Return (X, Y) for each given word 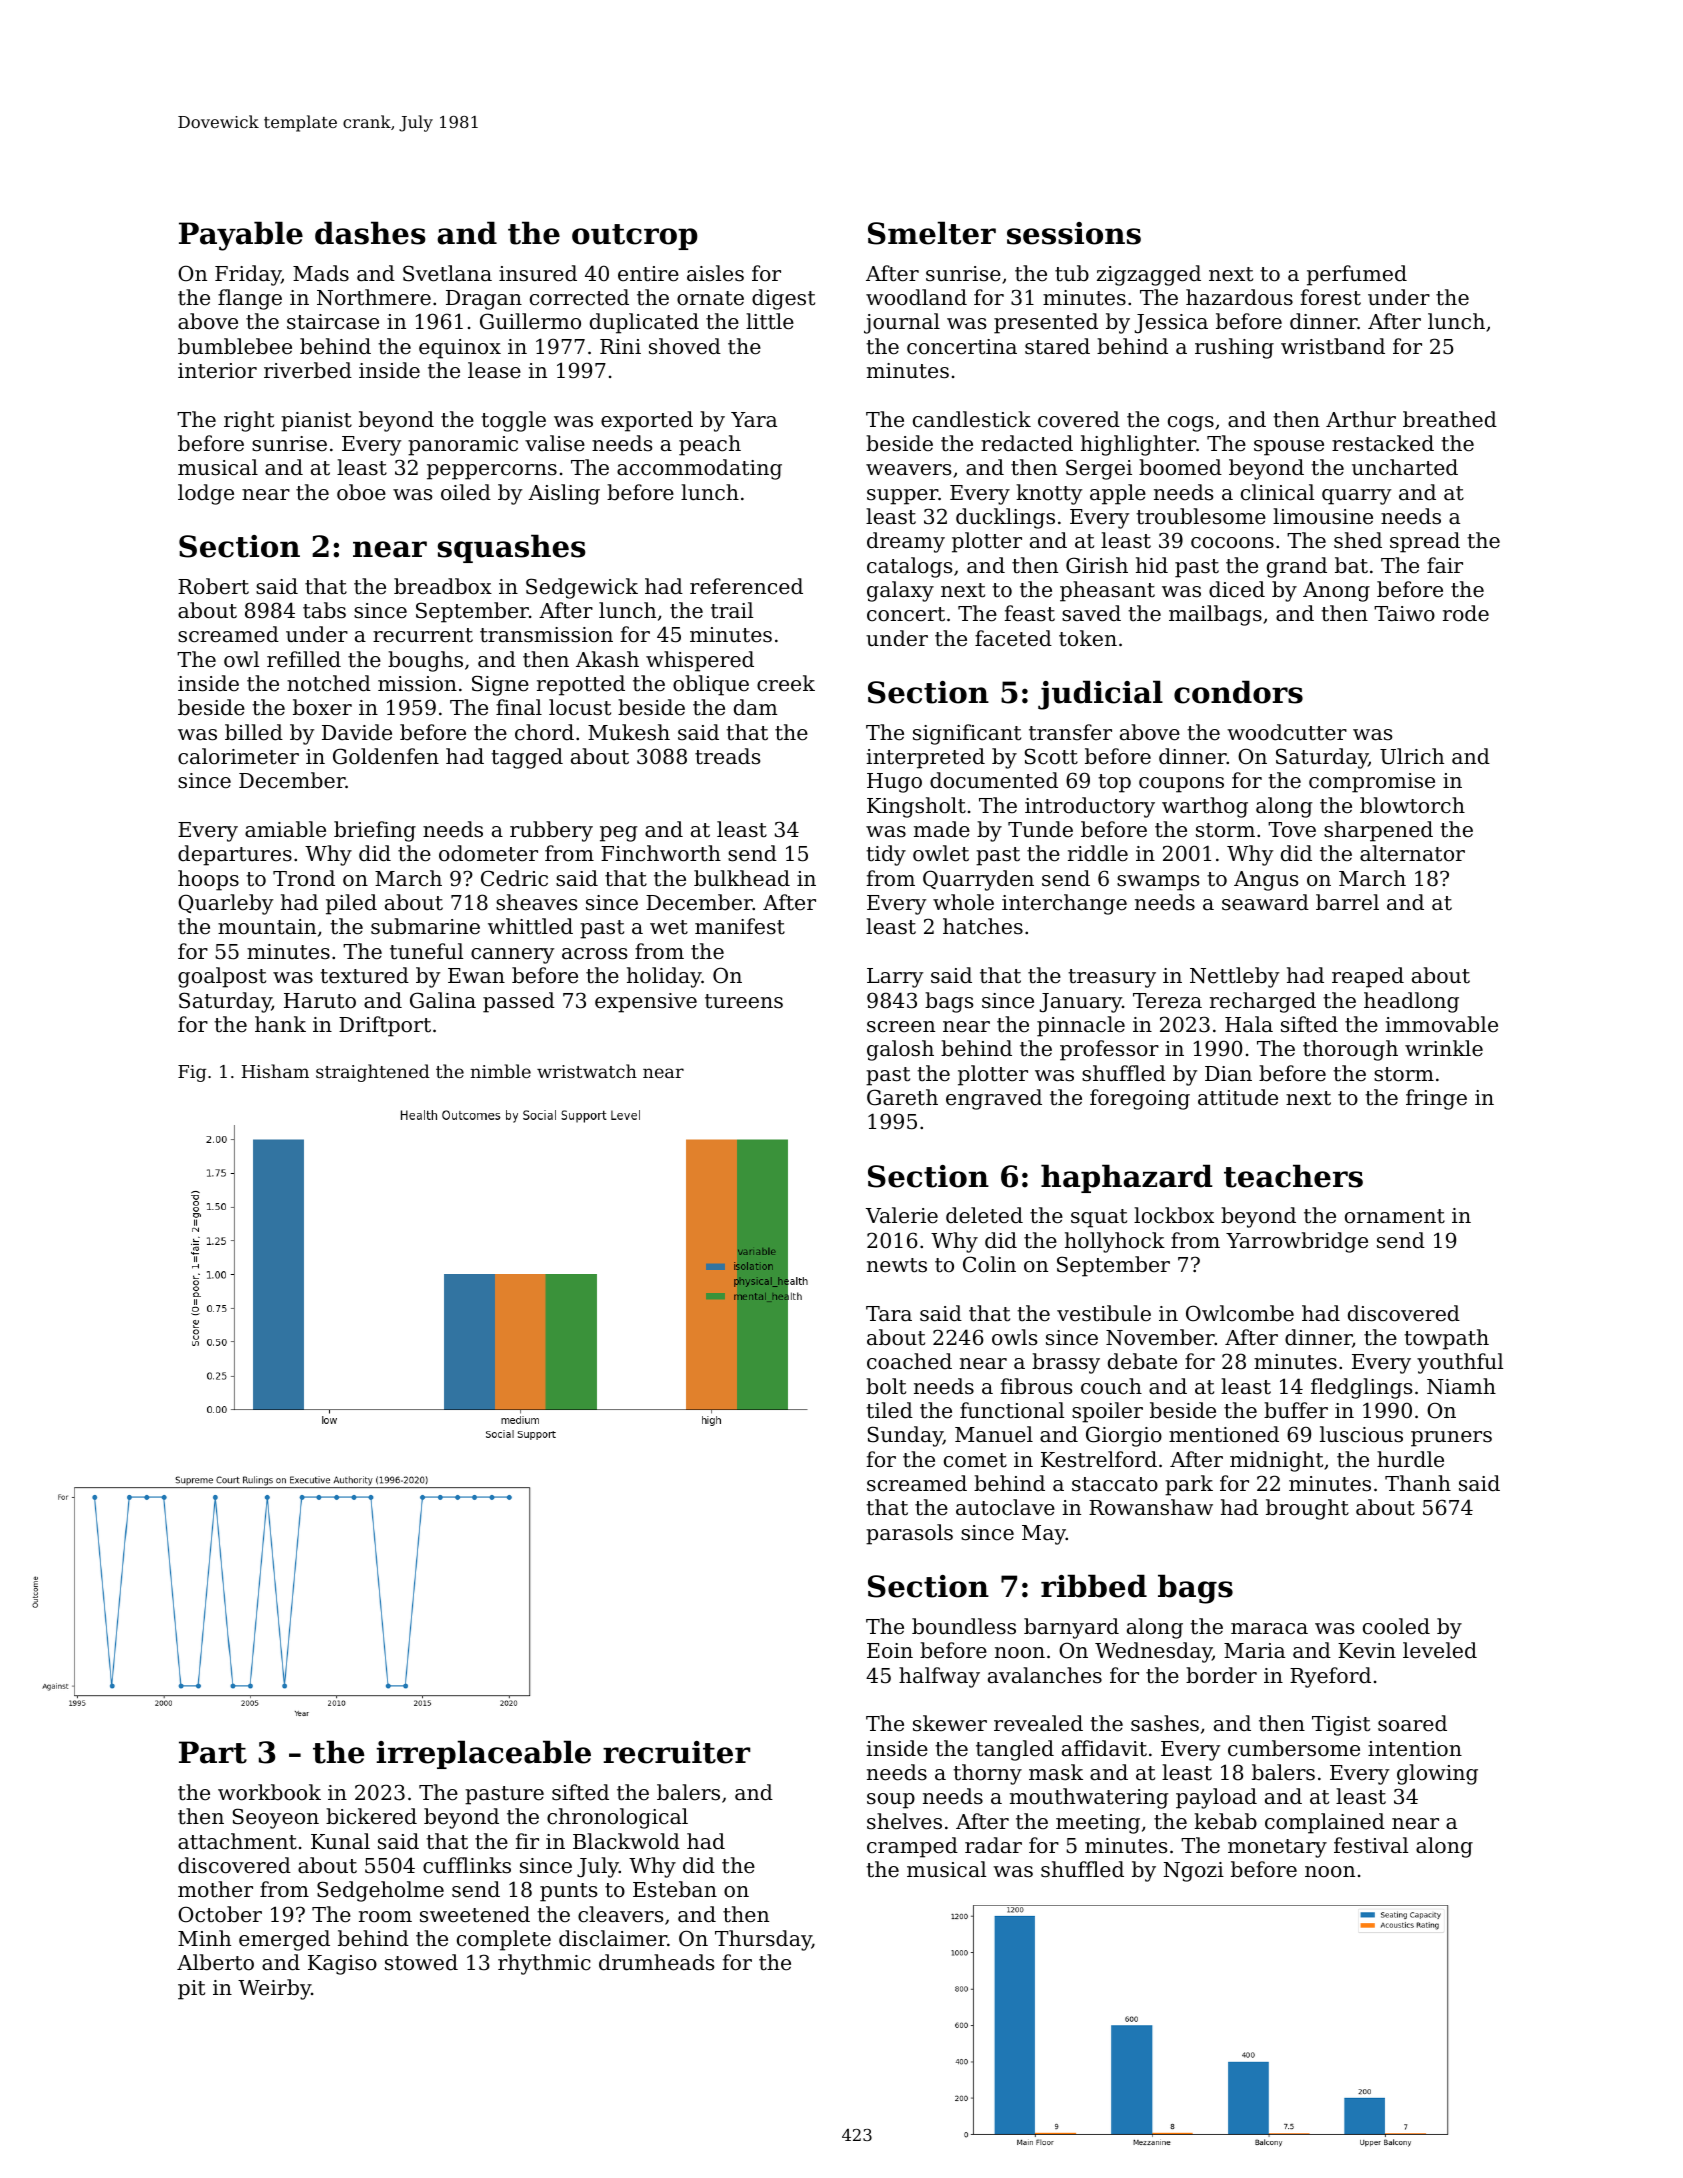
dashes (370, 233)
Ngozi (1194, 1872)
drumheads (656, 1962)
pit (191, 1990)
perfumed (1357, 275)
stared (1057, 346)
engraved (994, 1099)
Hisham (275, 1071)
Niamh (1461, 1386)
